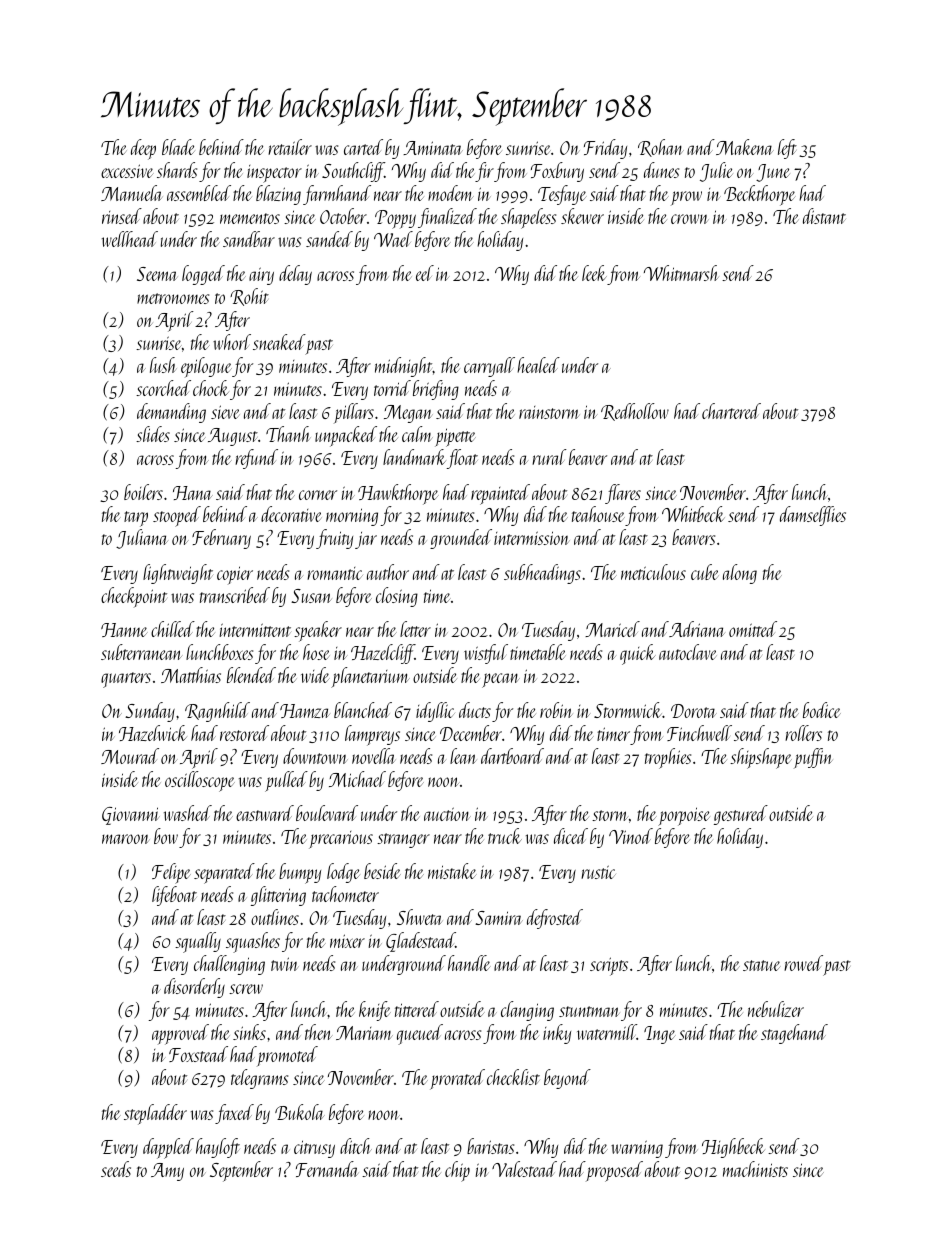  Describe the element at coordinates (415, 629) in the image. I see `letter` at that location.
